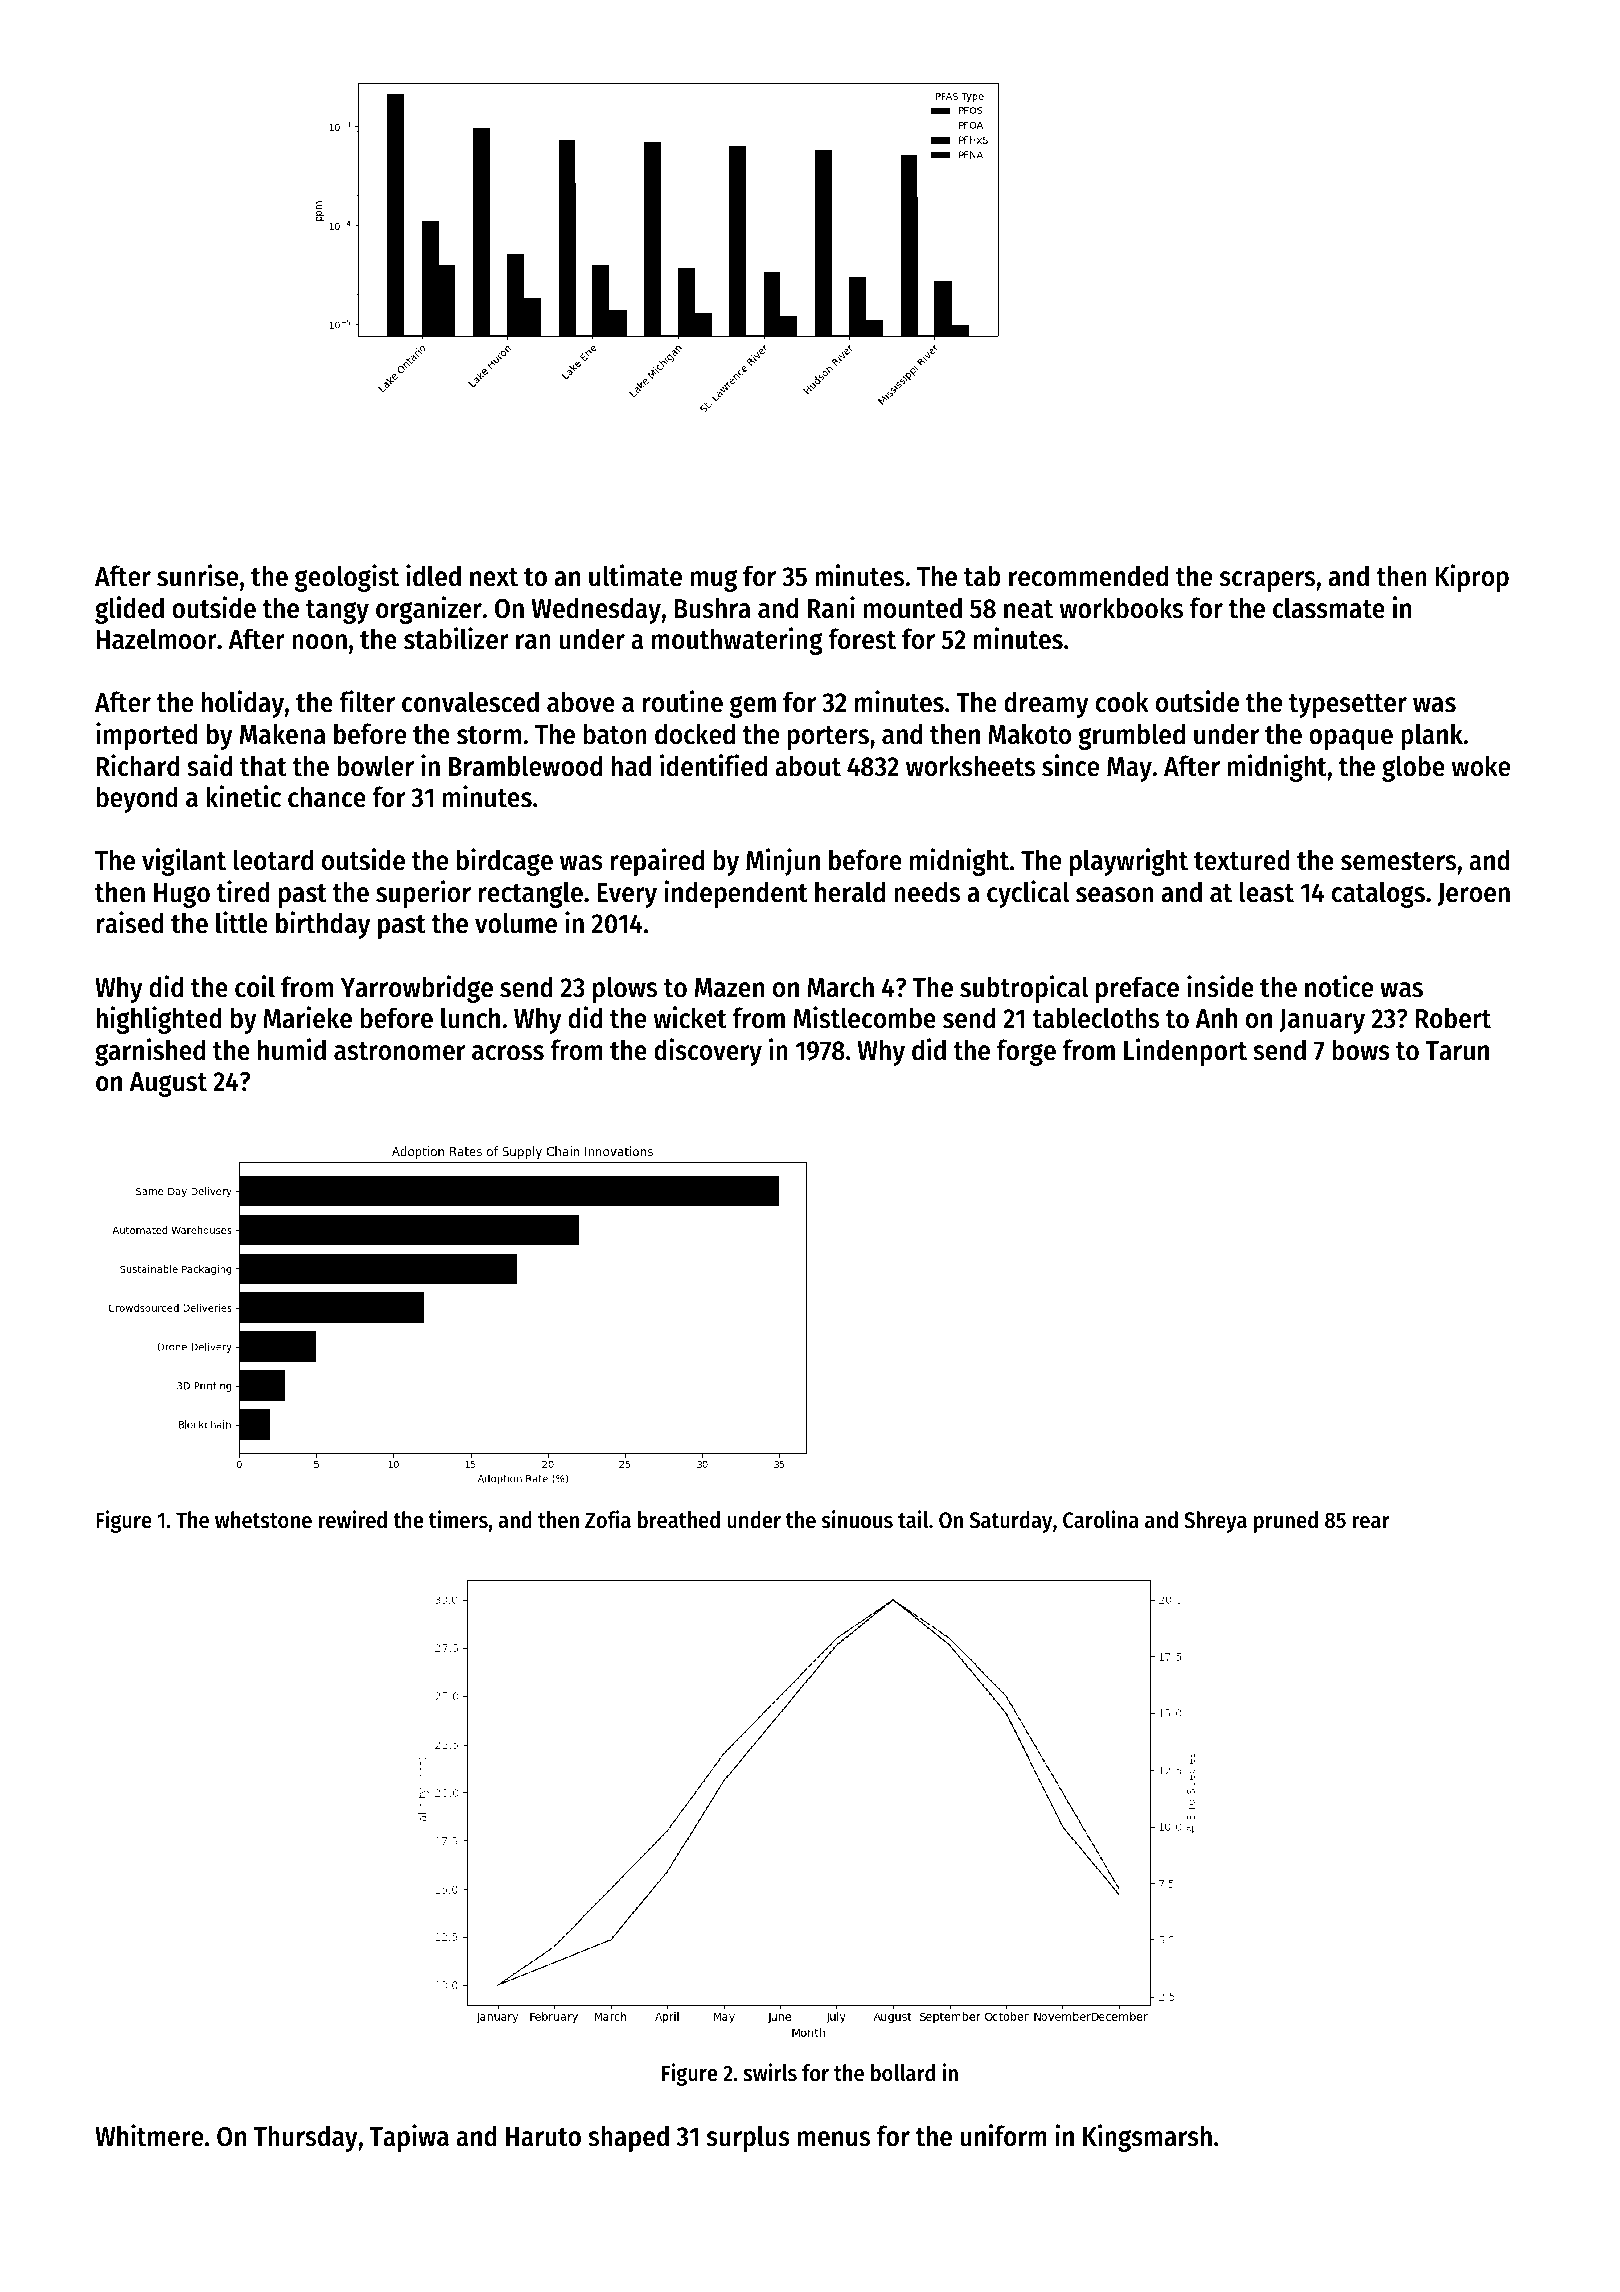  What do you see at coordinates (1371, 1522) in the screenshot?
I see `rear` at bounding box center [1371, 1522].
